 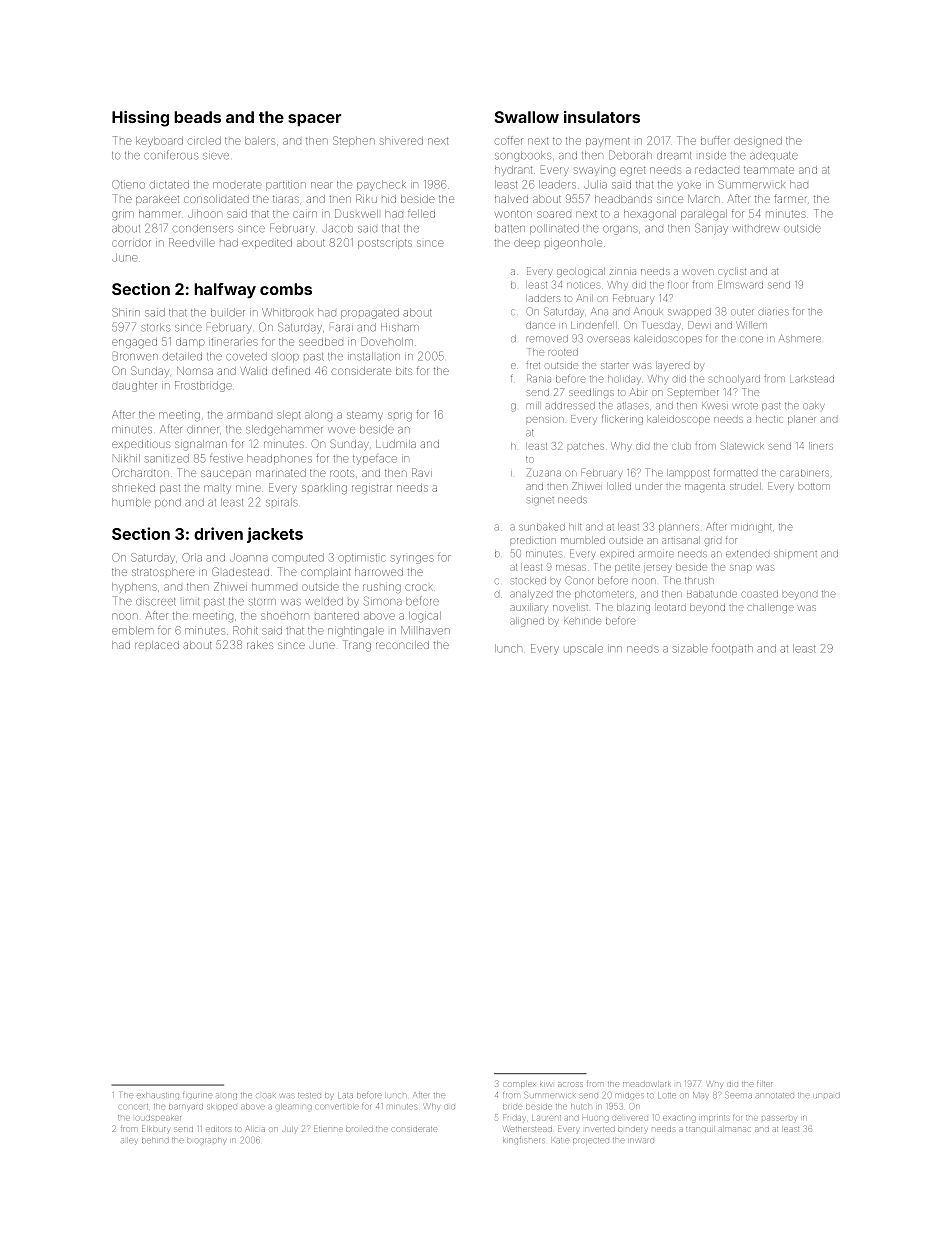 What do you see at coordinates (370, 313) in the screenshot?
I see `propagated` at bounding box center [370, 313].
